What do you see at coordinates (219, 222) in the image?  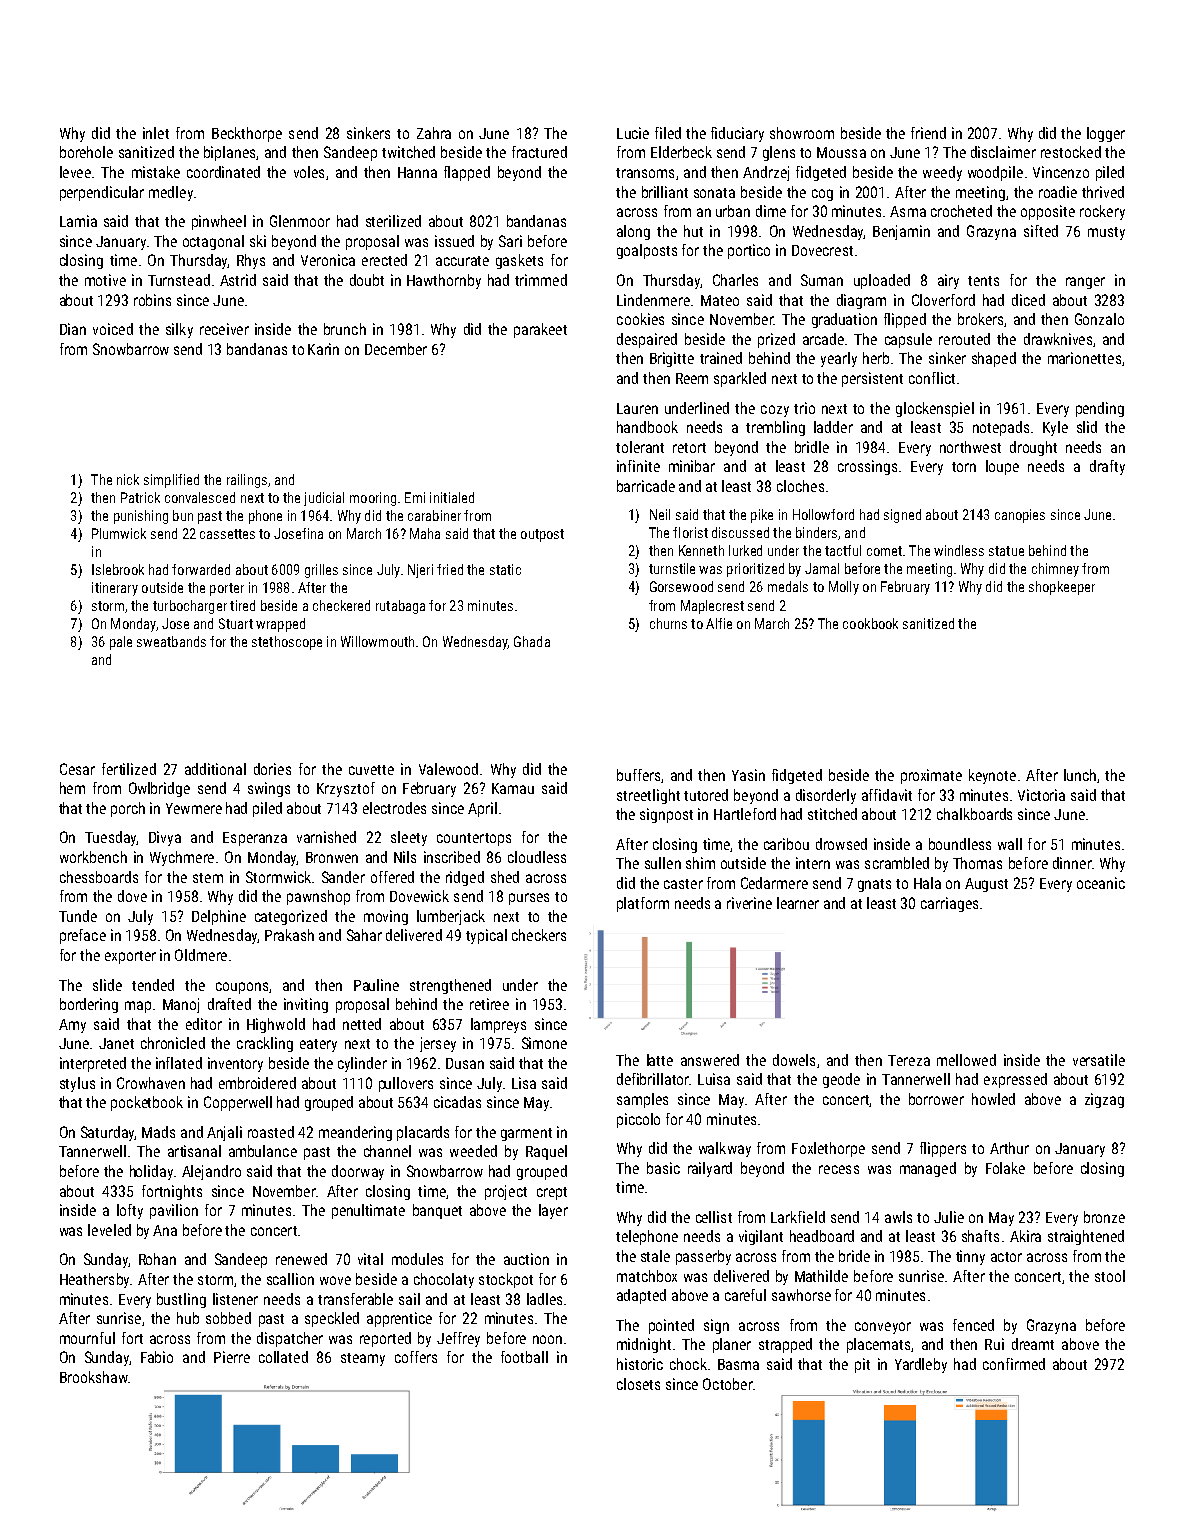 I see `pinwheel` at bounding box center [219, 222].
